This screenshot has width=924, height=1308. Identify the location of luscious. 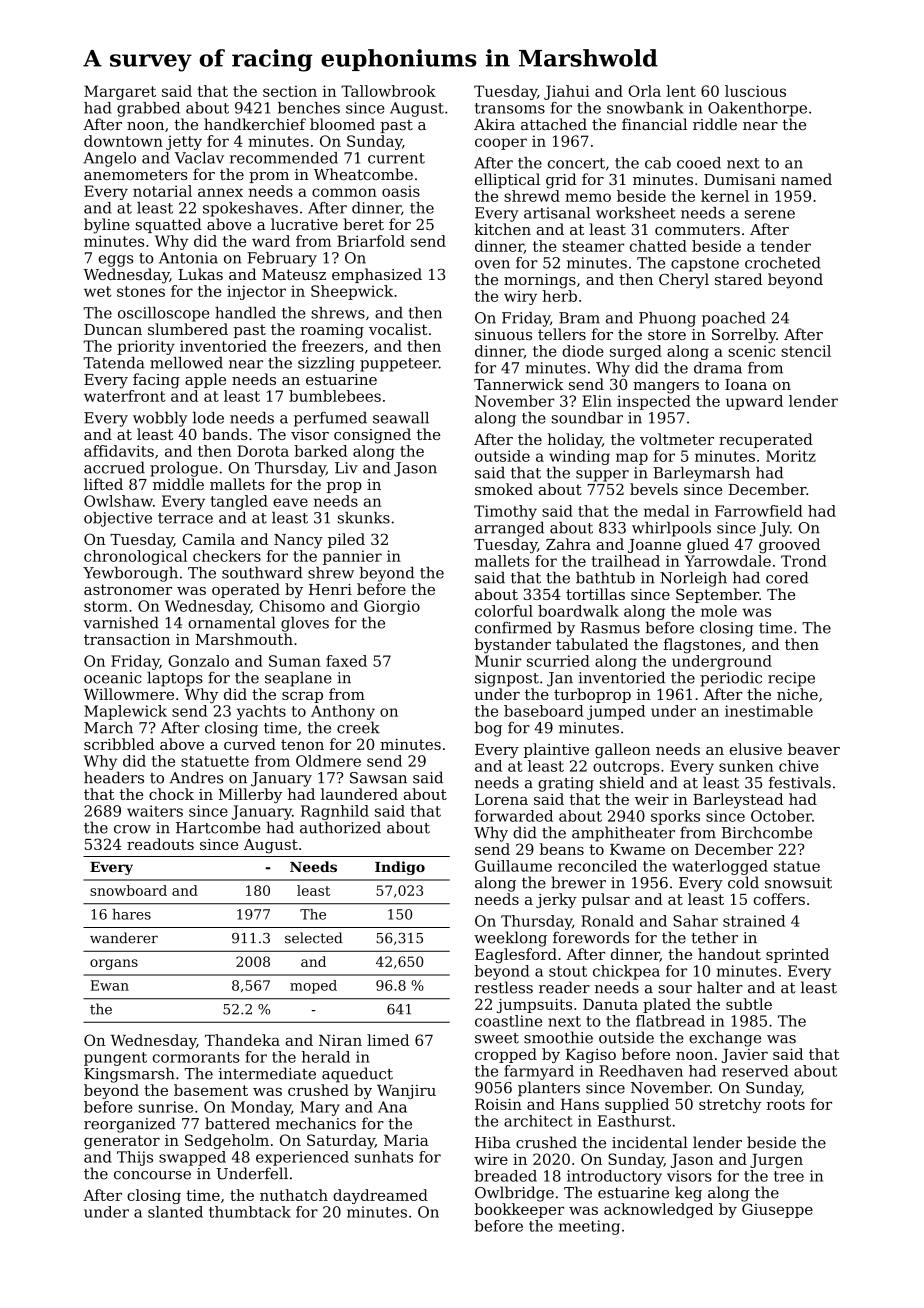
(755, 91).
